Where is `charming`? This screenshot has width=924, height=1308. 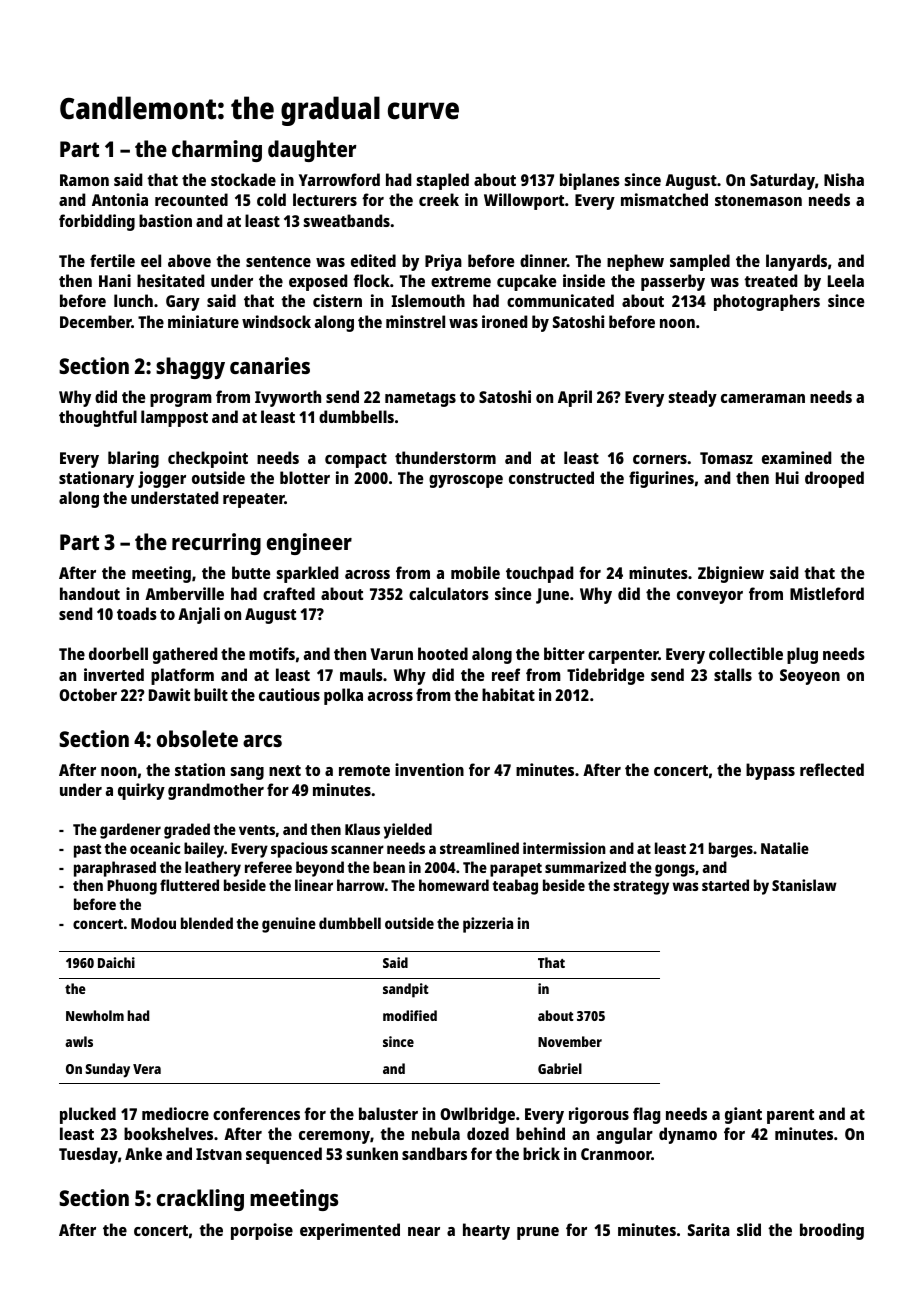
charming is located at coordinates (217, 151).
